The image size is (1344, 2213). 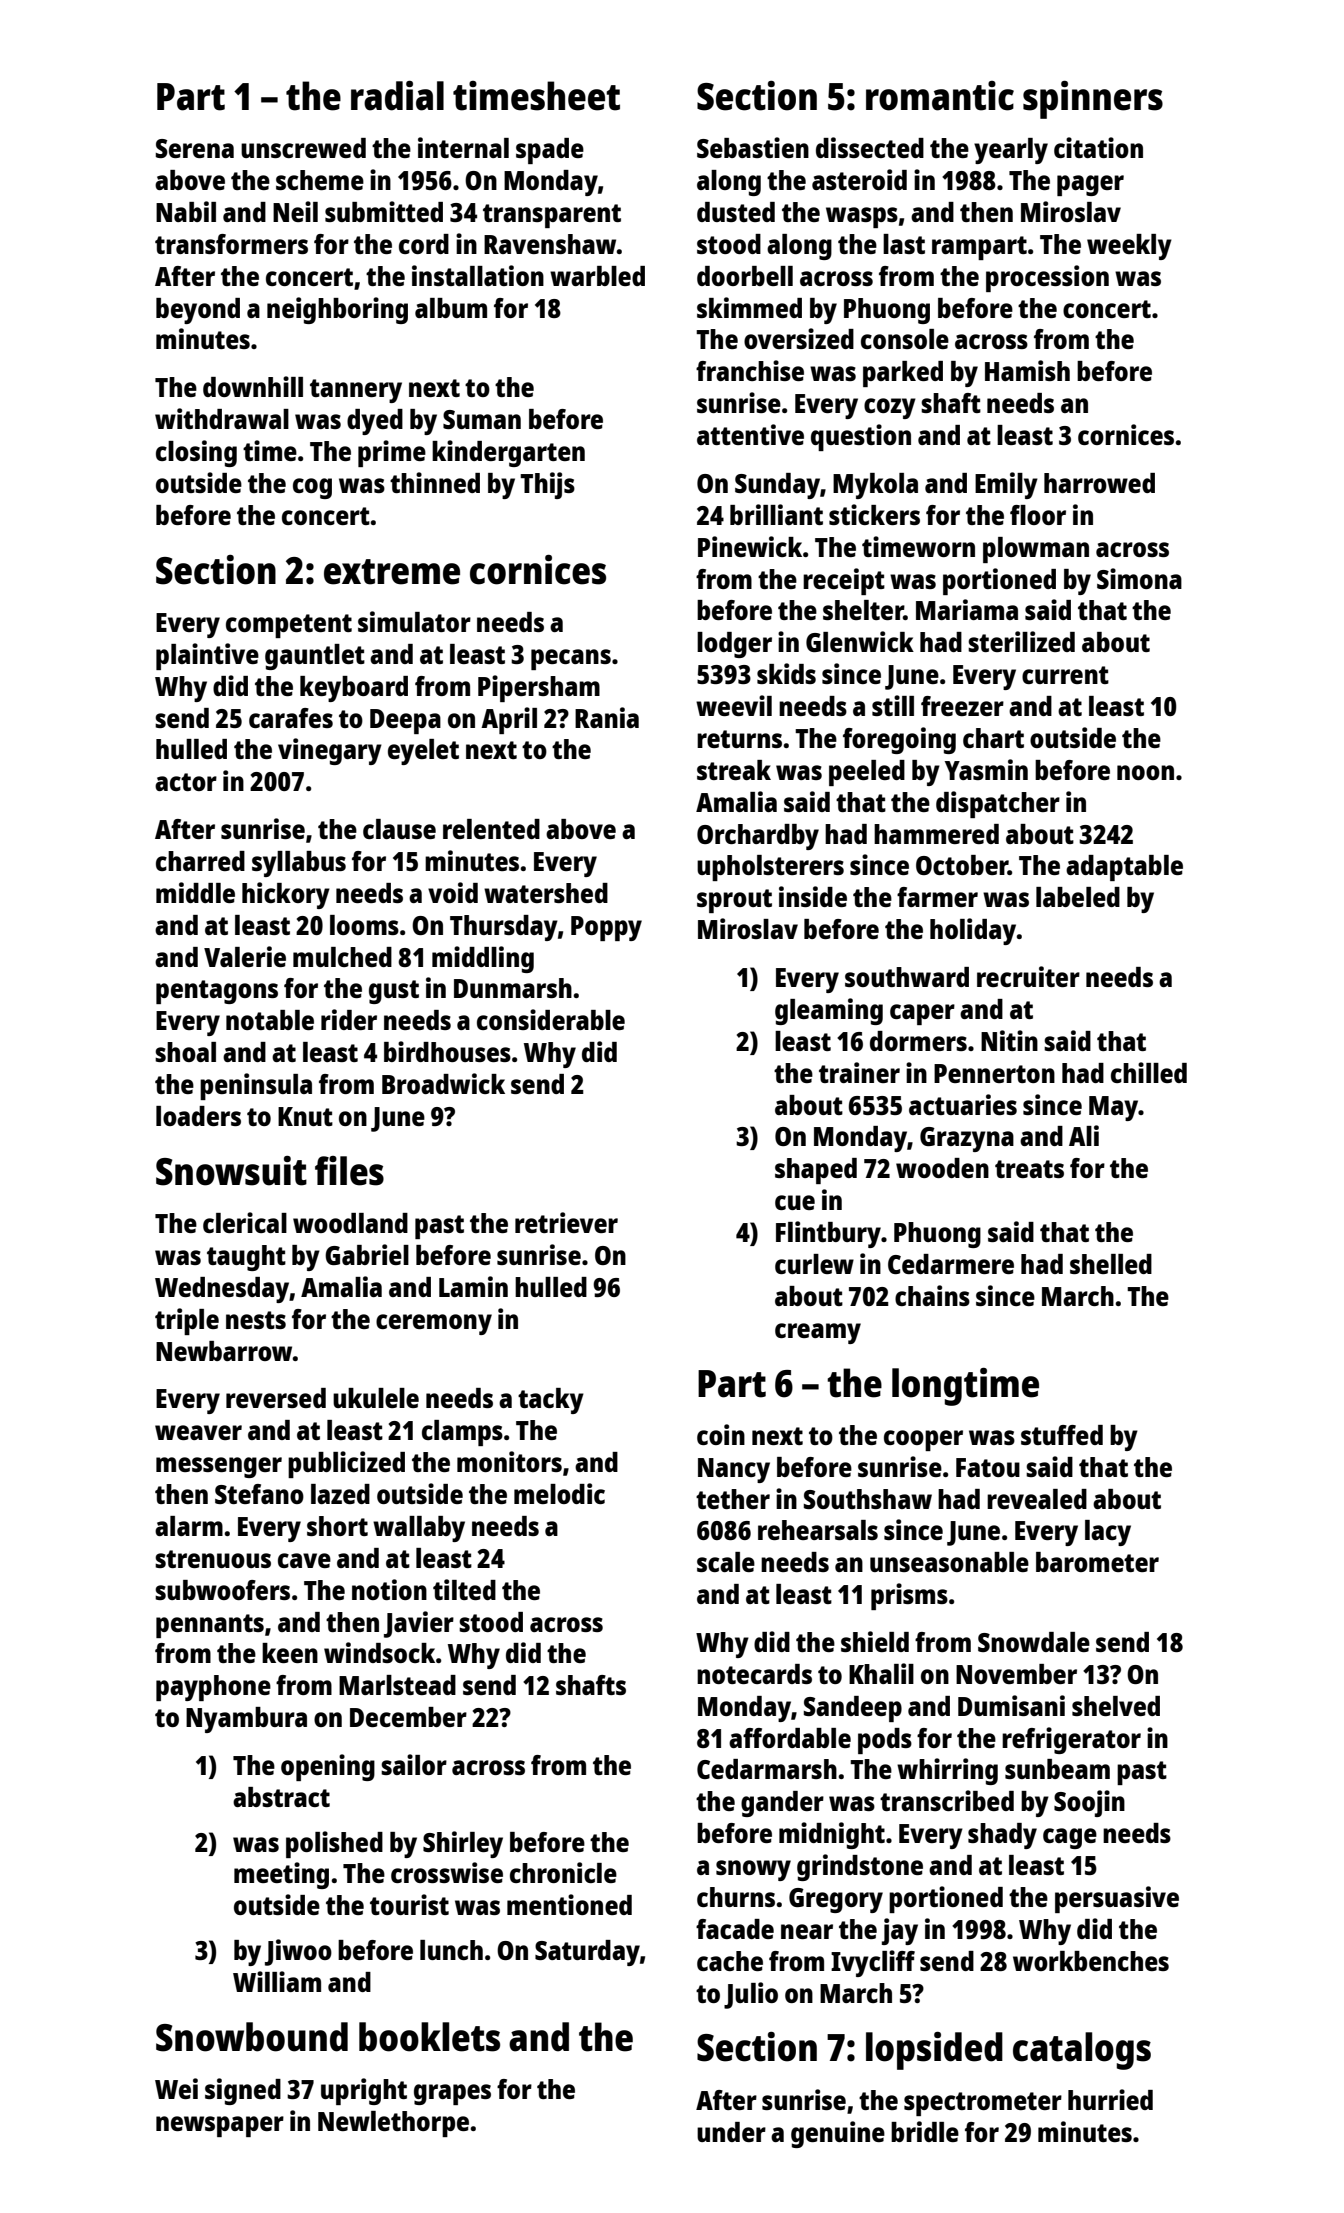 What do you see at coordinates (198, 1116) in the screenshot?
I see `loaders` at bounding box center [198, 1116].
